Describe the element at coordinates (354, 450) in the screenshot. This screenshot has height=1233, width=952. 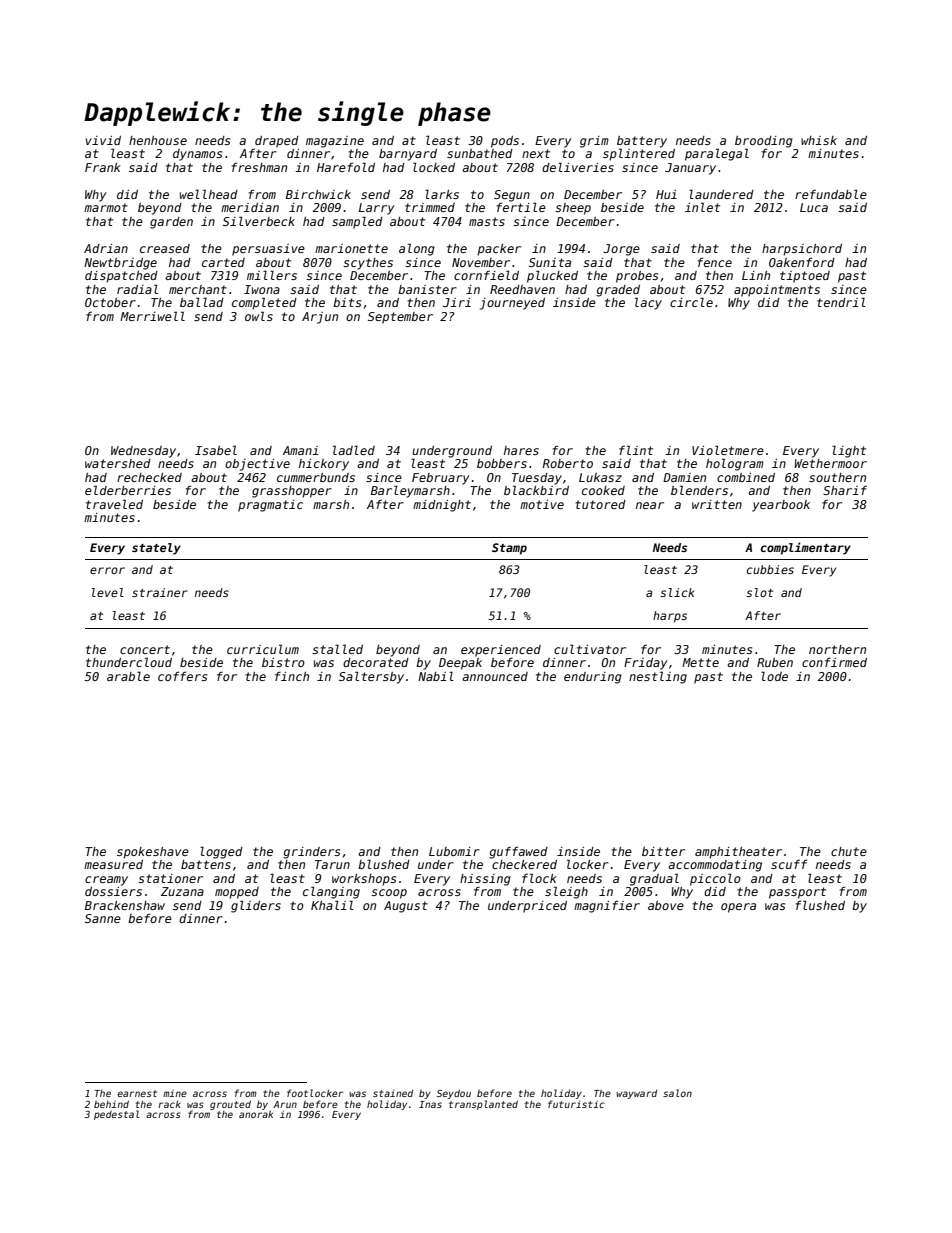
I see `ladled` at that location.
